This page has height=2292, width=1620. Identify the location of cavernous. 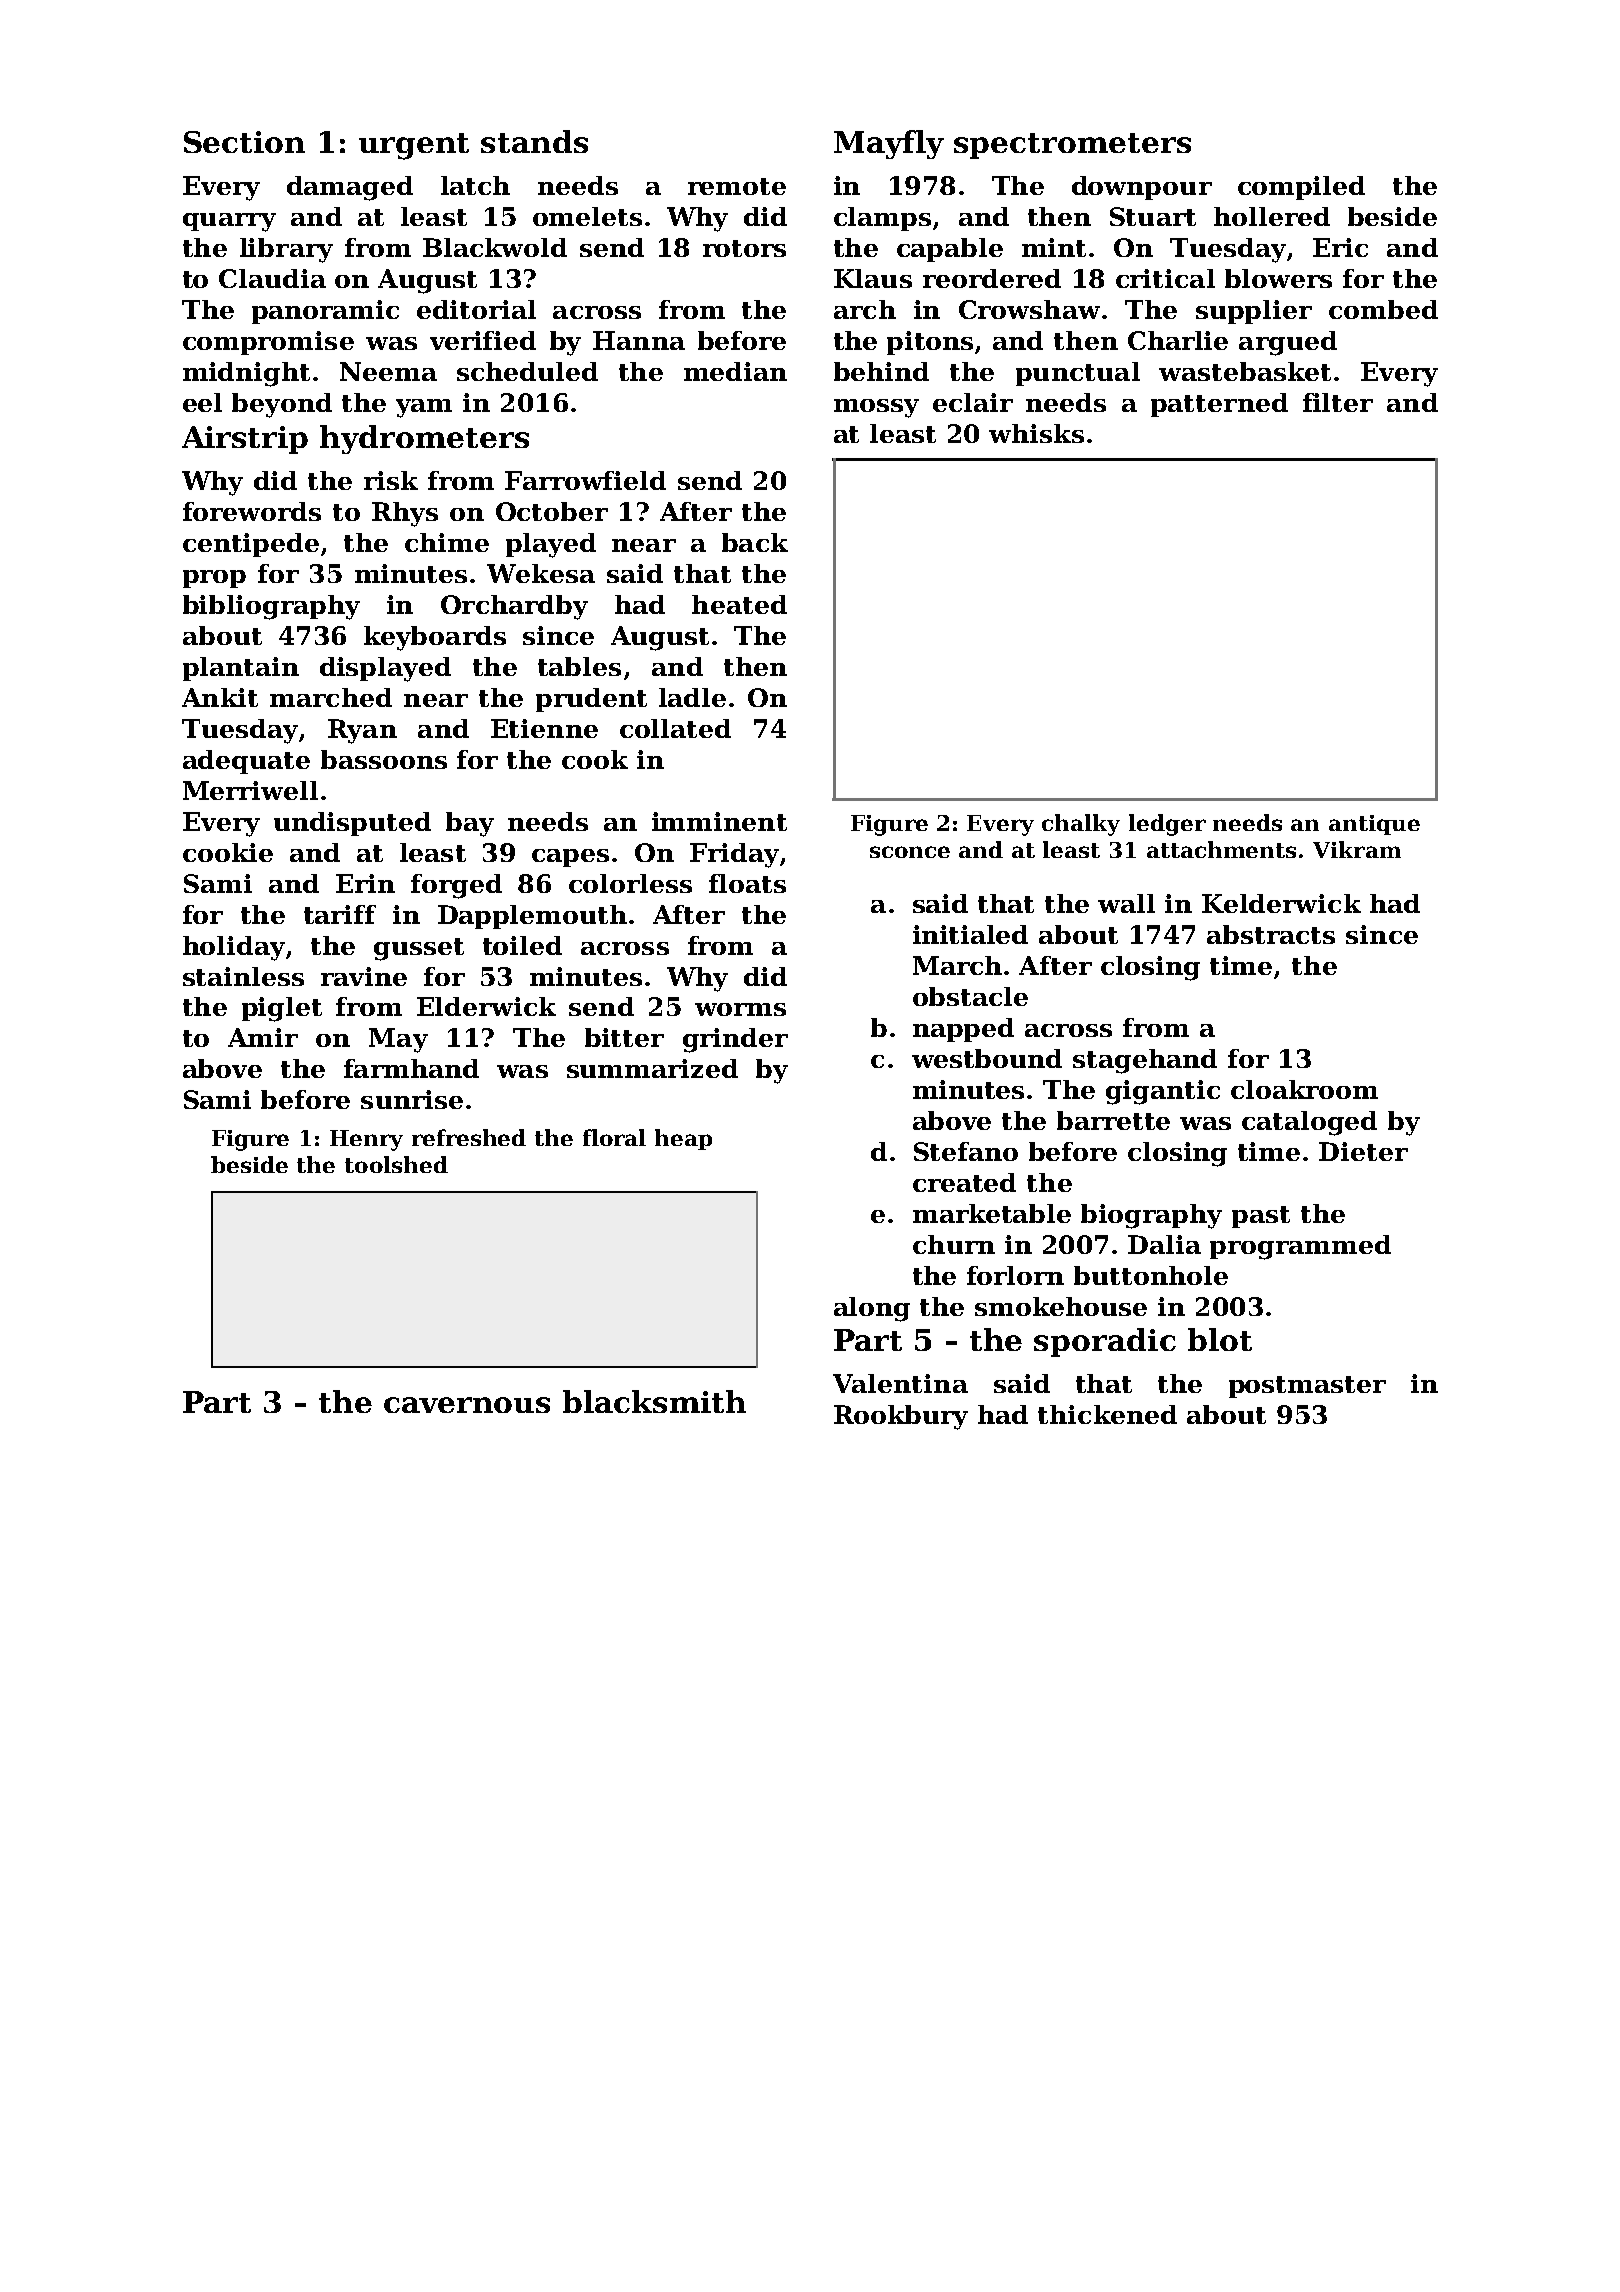
(467, 1405).
